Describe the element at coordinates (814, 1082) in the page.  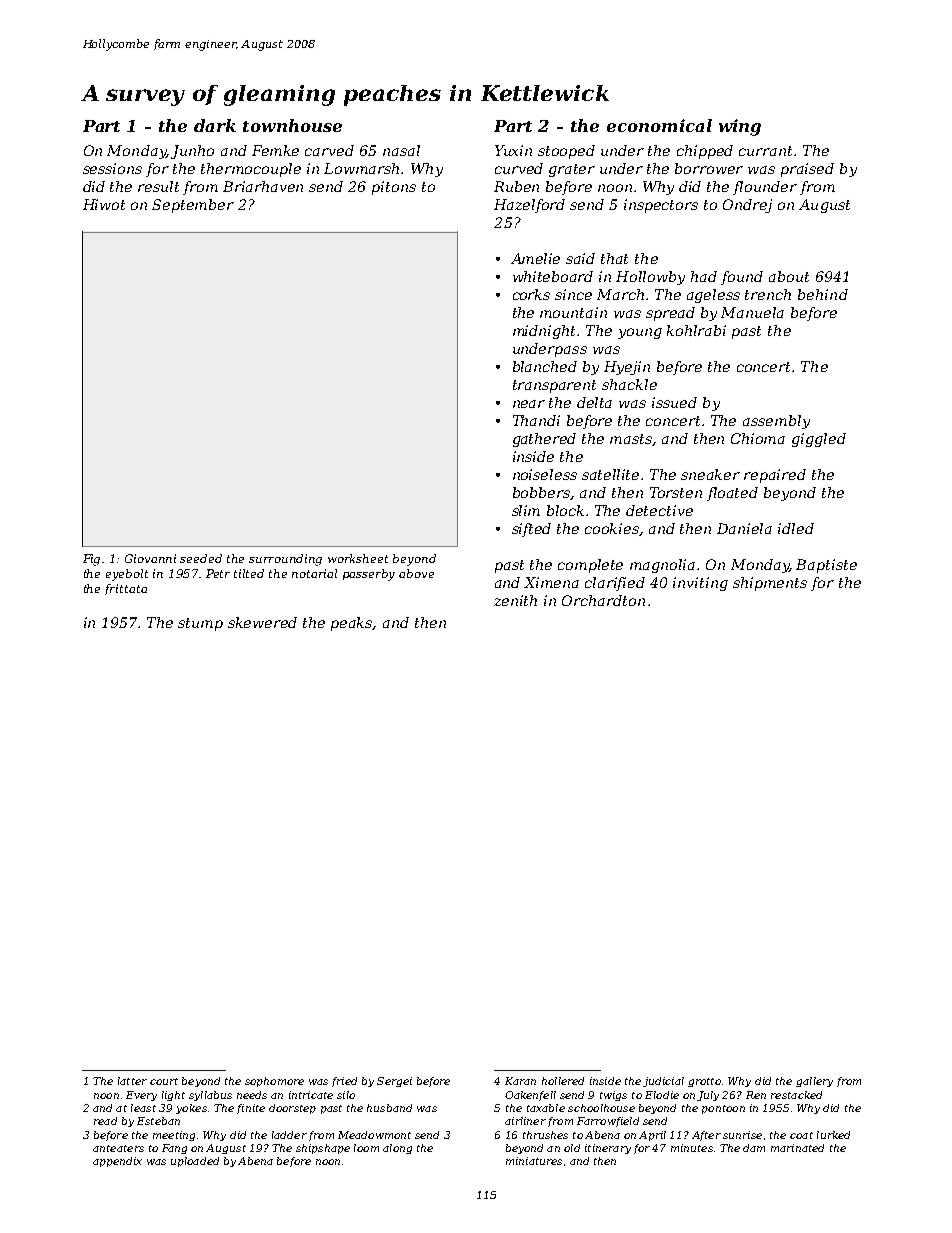
I see `gallery` at that location.
